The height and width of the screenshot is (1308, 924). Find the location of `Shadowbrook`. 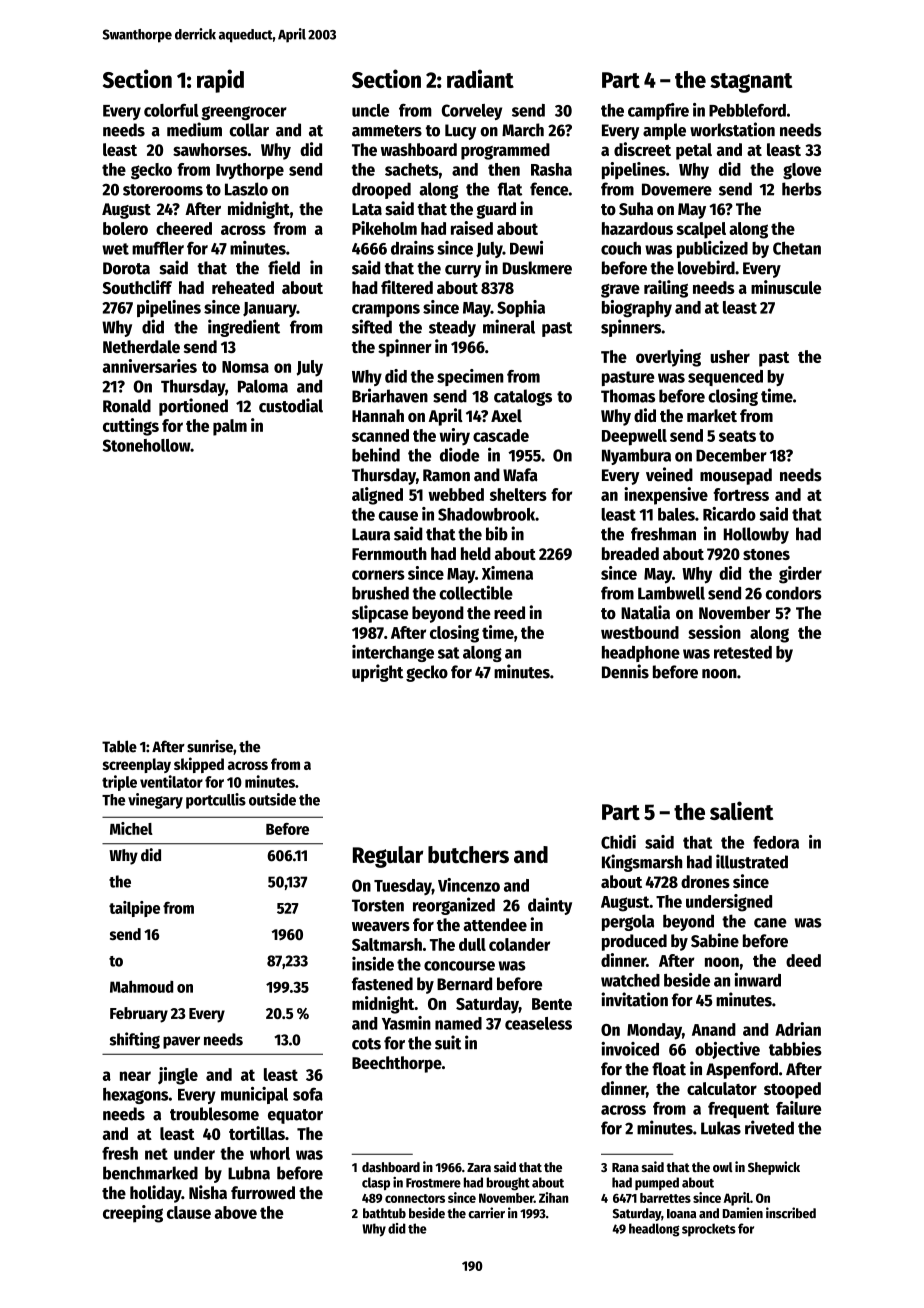

Shadowbrook is located at coordinates (486, 514).
